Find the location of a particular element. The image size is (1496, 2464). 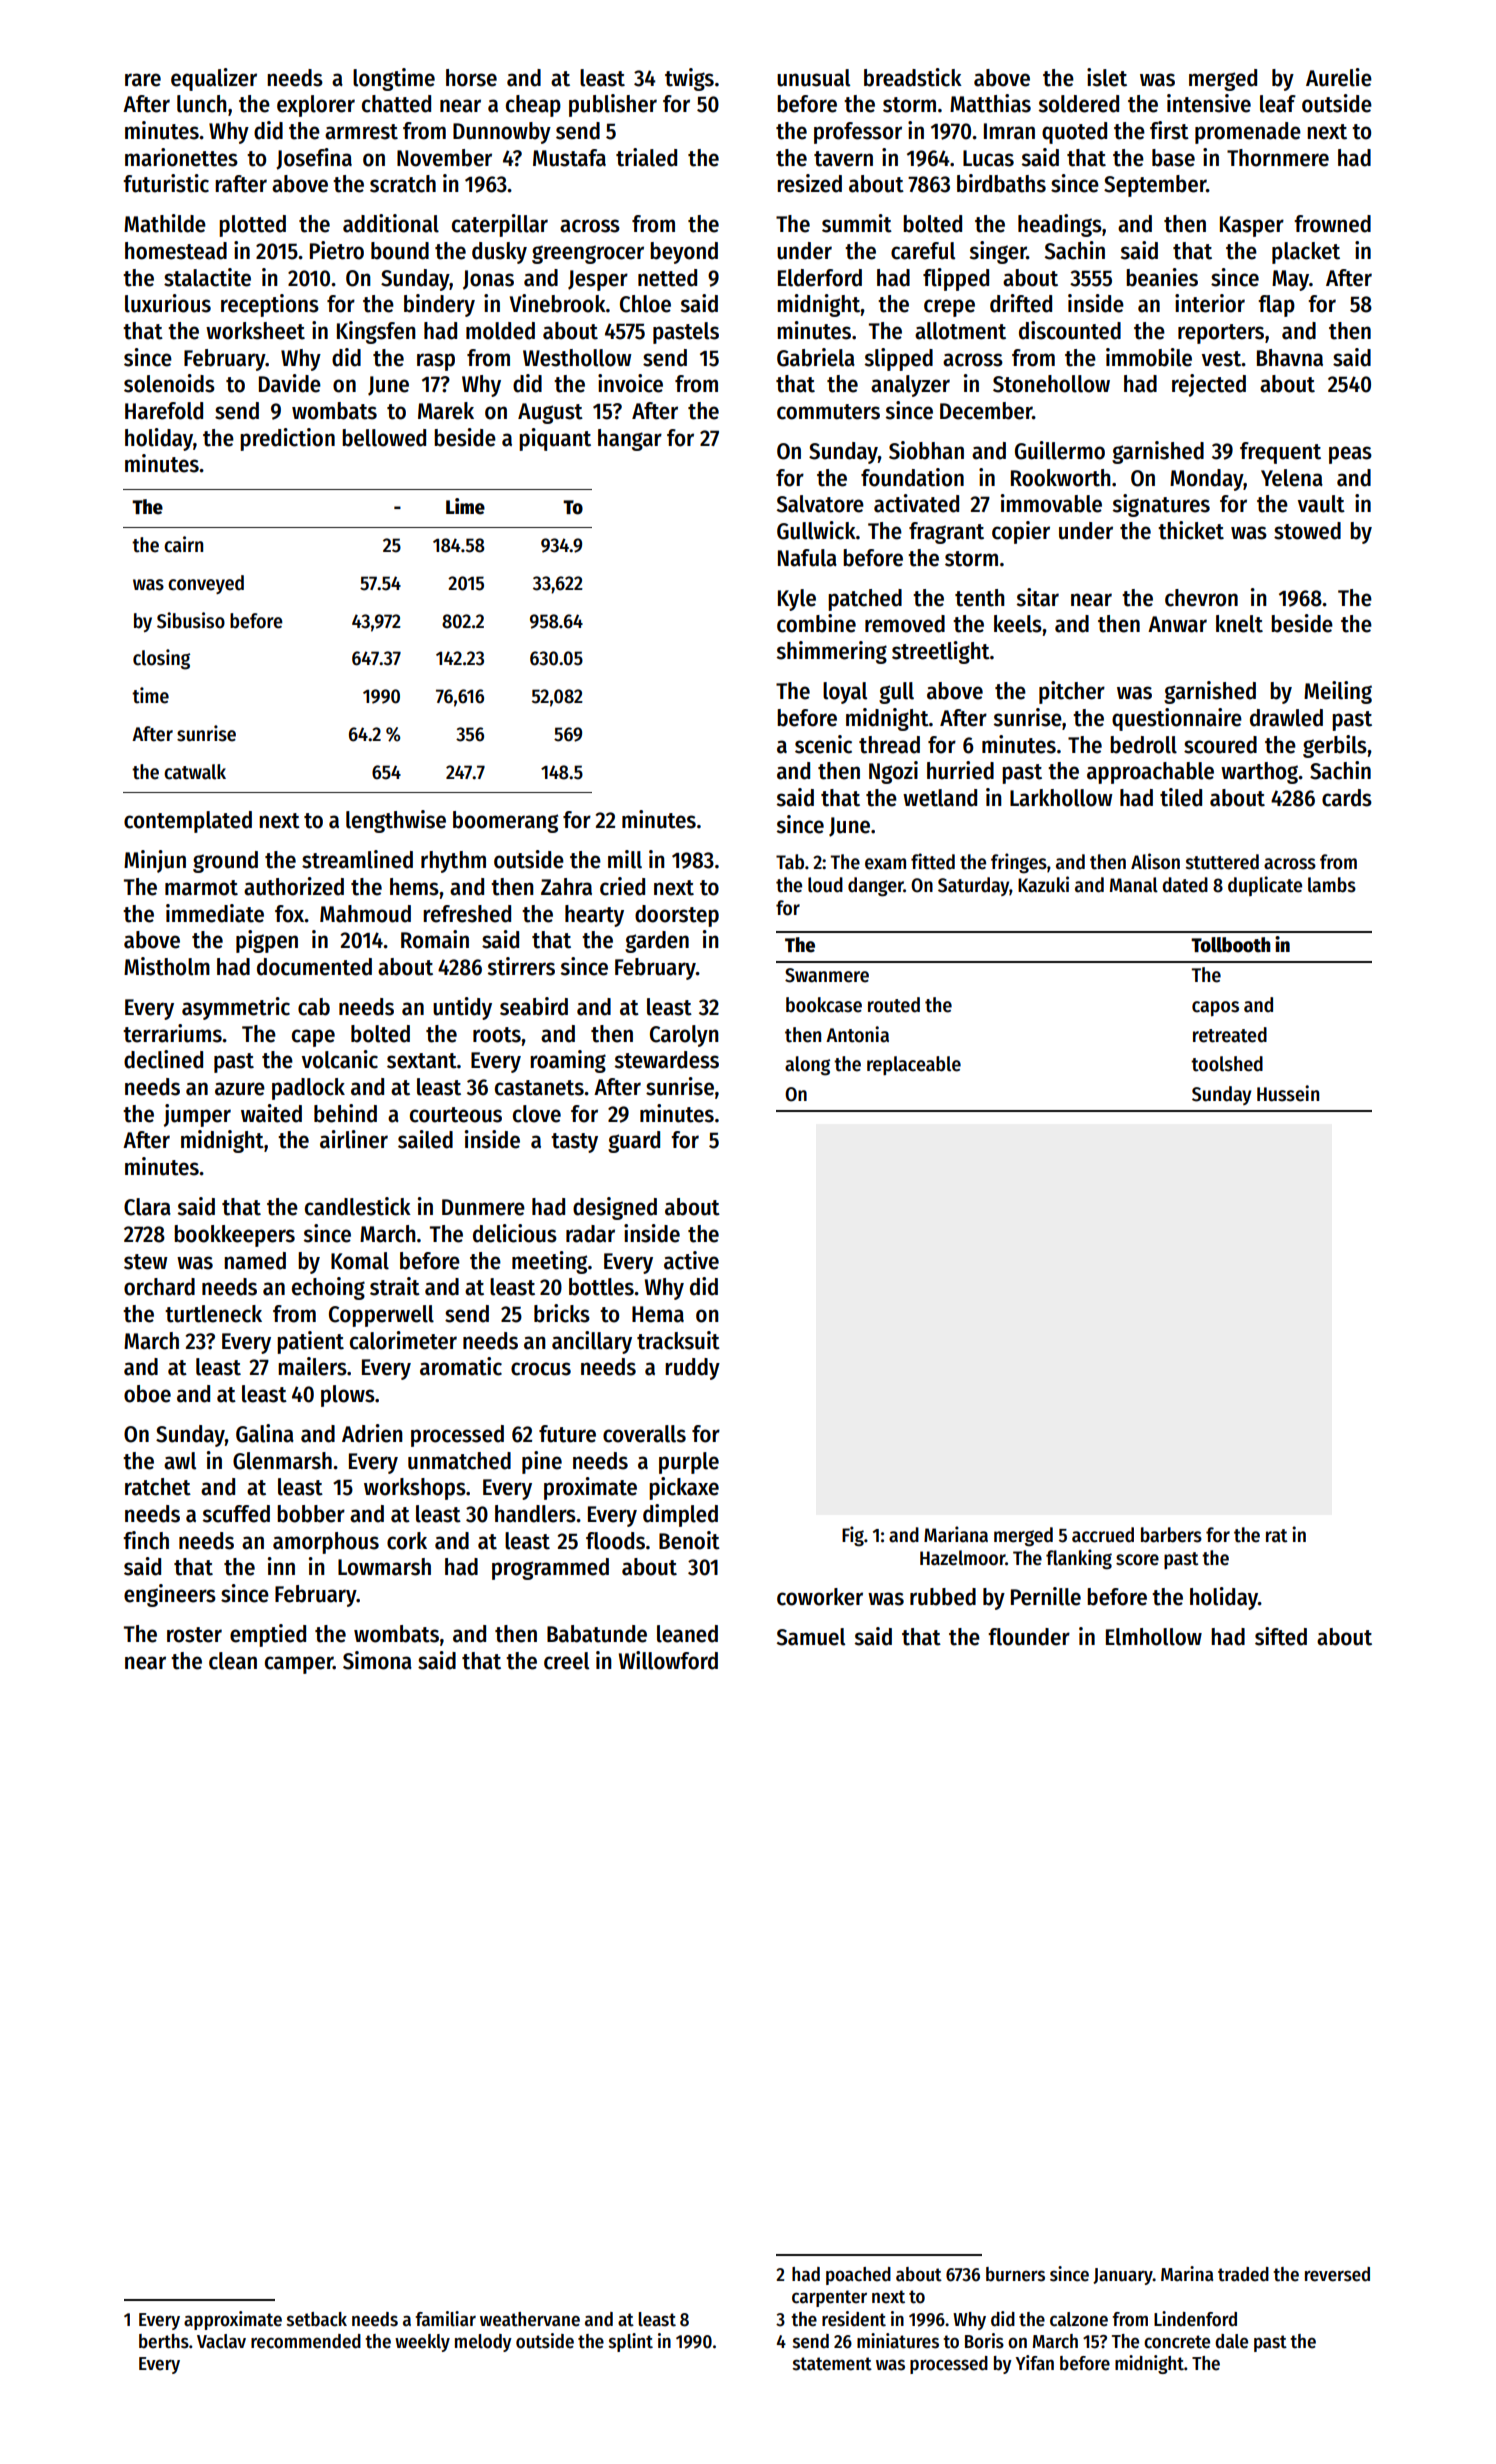

along is located at coordinates (807, 1066).
